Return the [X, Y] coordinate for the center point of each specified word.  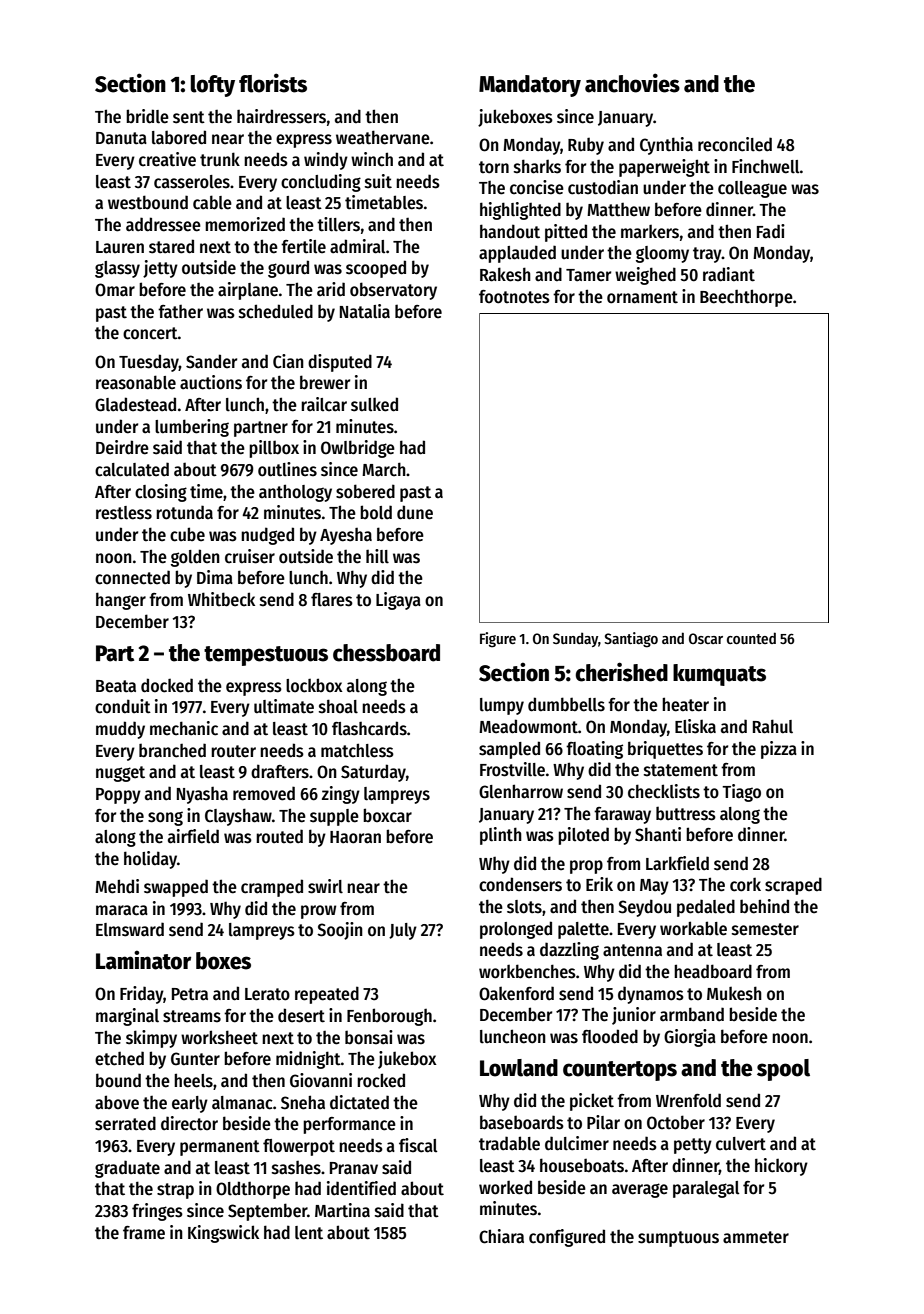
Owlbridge [358, 449]
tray [707, 255]
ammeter [756, 1237]
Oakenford [516, 993]
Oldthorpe [253, 1190]
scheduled [276, 311]
